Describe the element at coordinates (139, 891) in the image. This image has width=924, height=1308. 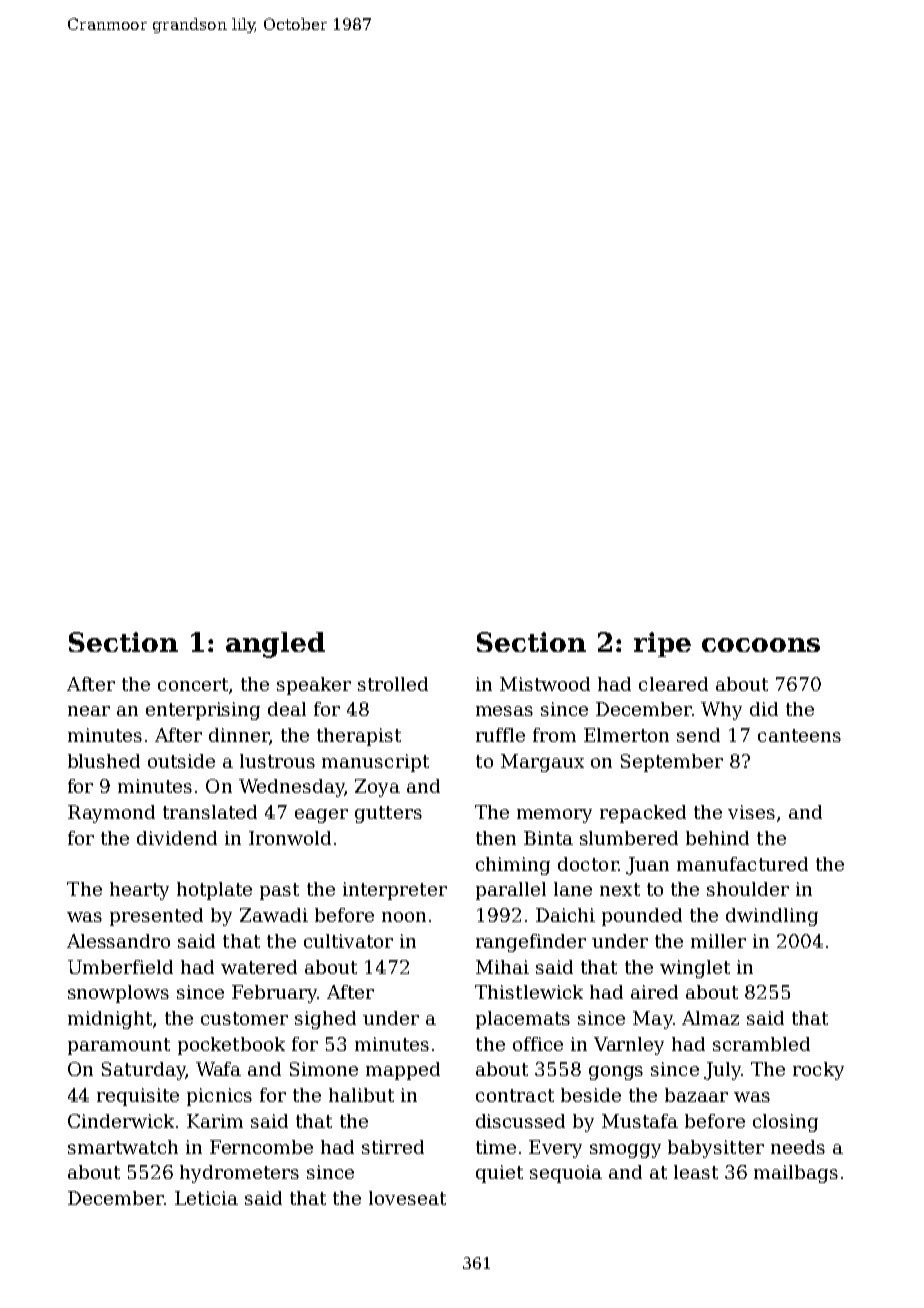
I see `hearty` at that location.
